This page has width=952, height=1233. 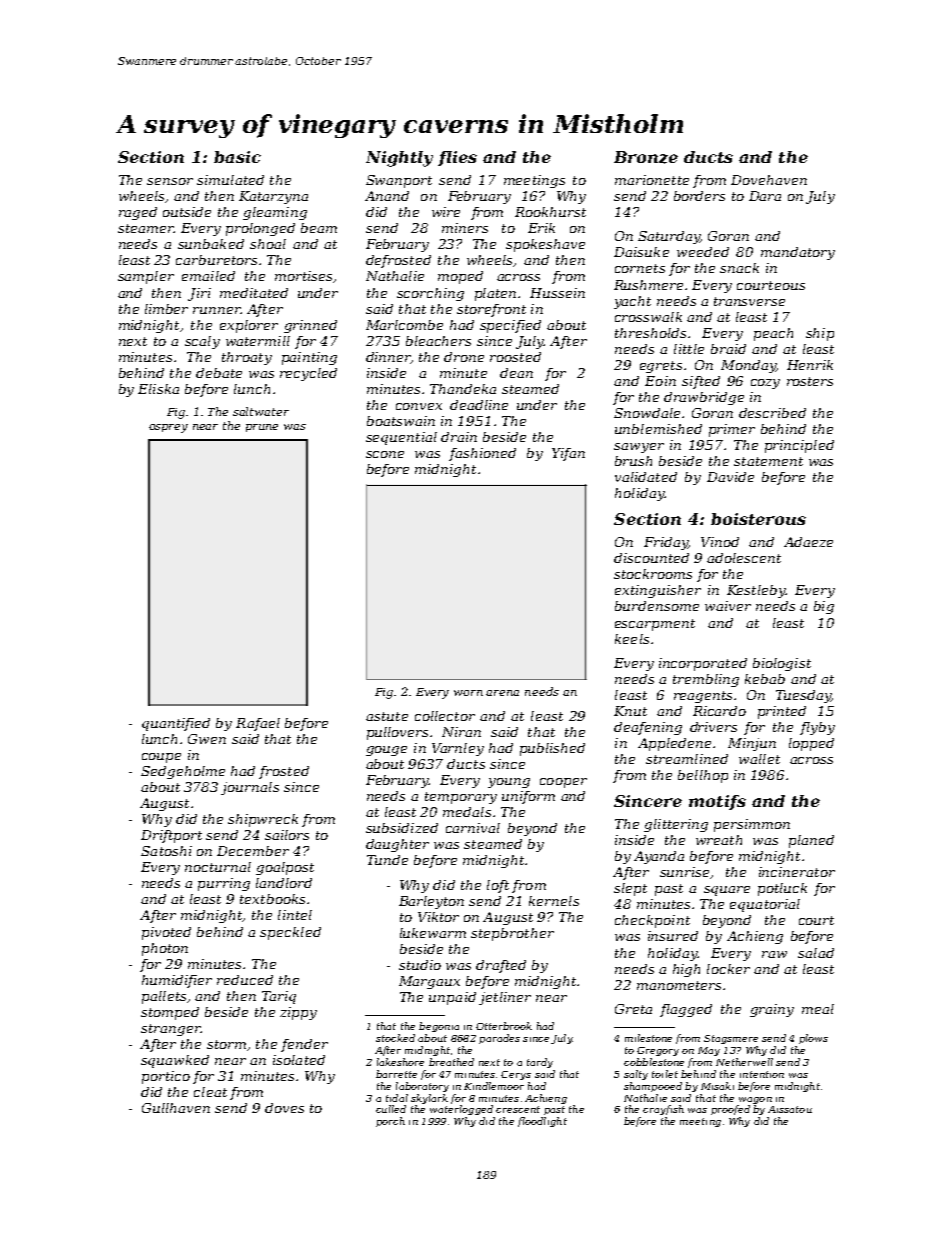 What do you see at coordinates (482, 454) in the page?
I see `fashioned` at bounding box center [482, 454].
